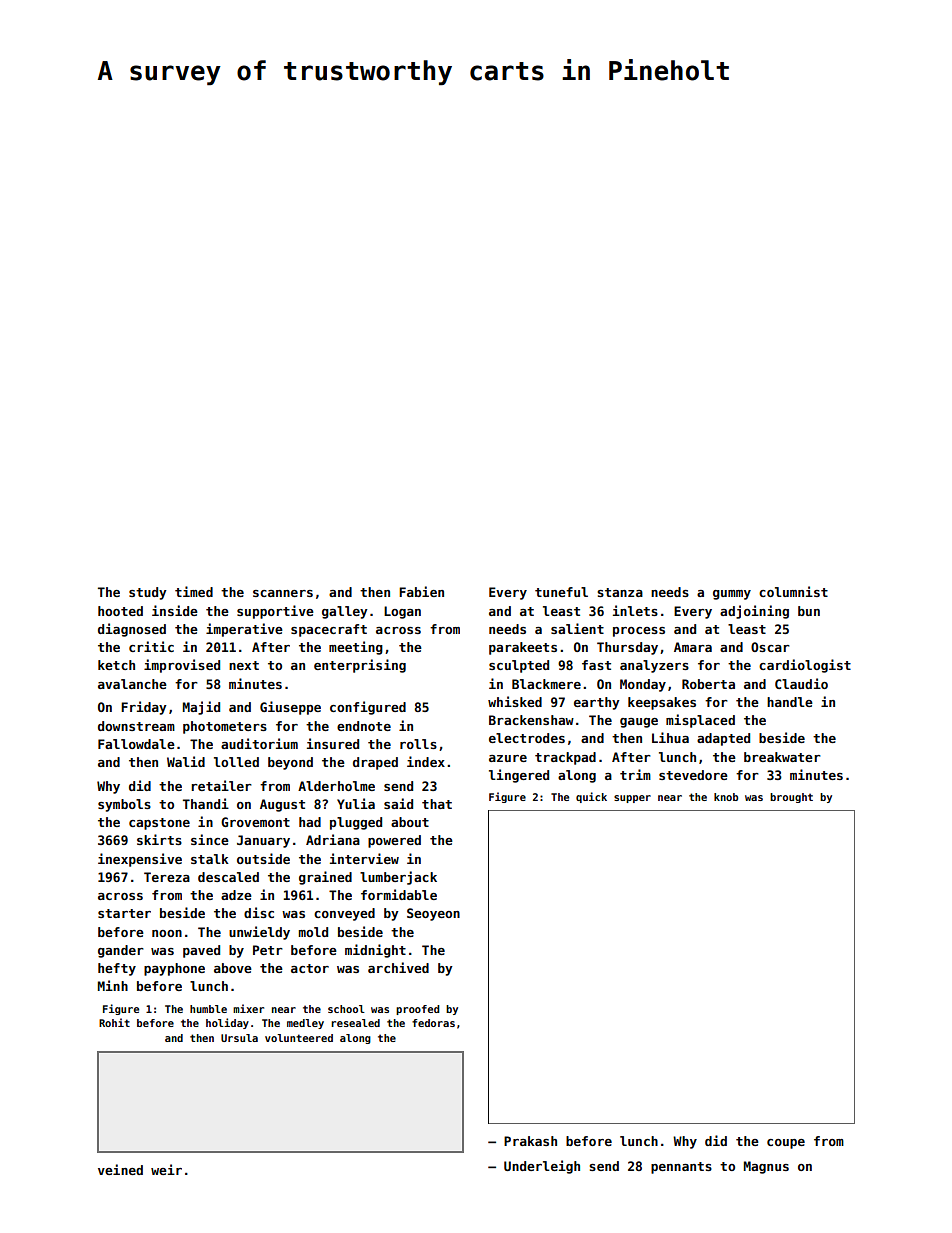 The image size is (952, 1233). I want to click on weir, so click(166, 1169).
